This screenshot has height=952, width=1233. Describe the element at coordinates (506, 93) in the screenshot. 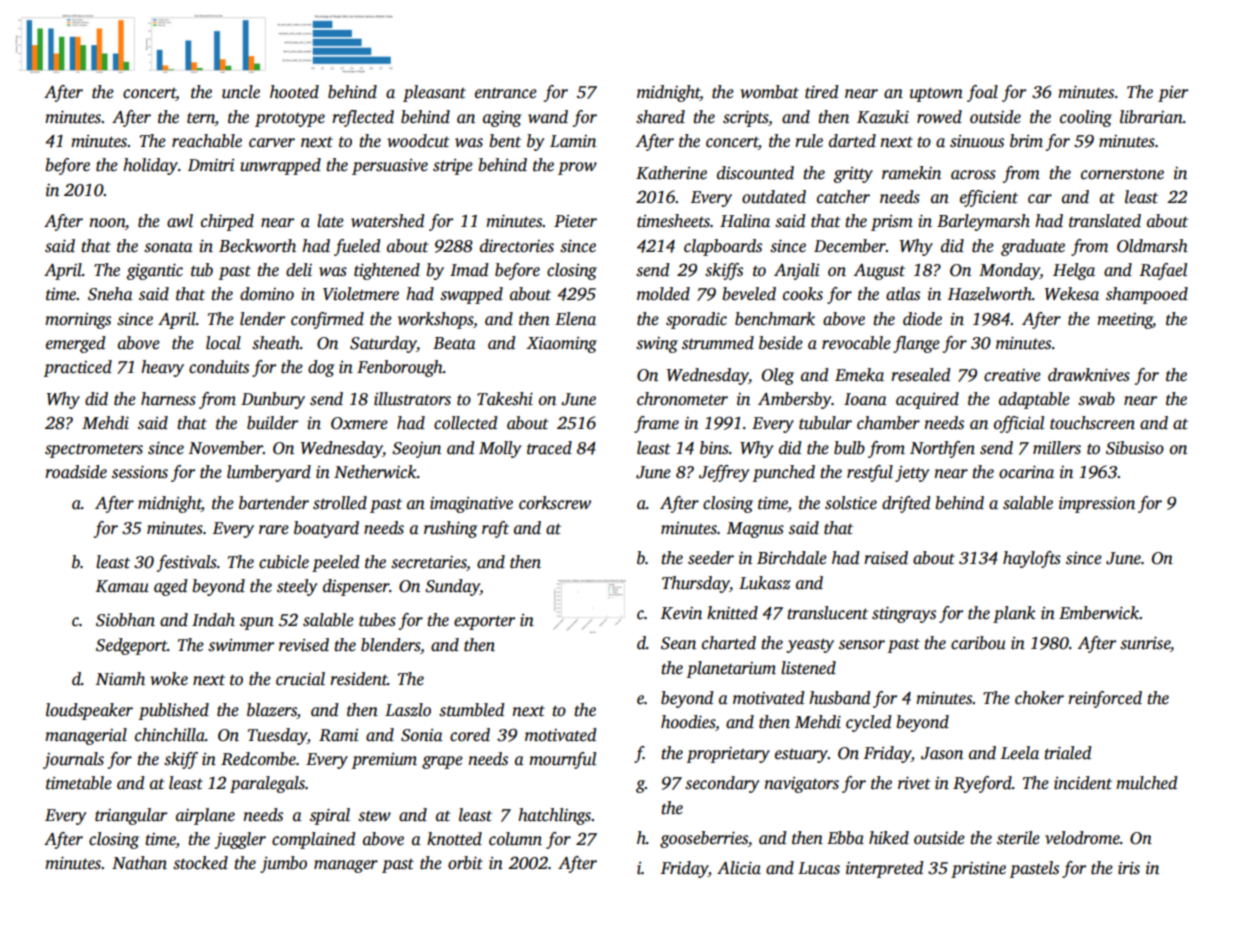

I see `entrance` at that location.
